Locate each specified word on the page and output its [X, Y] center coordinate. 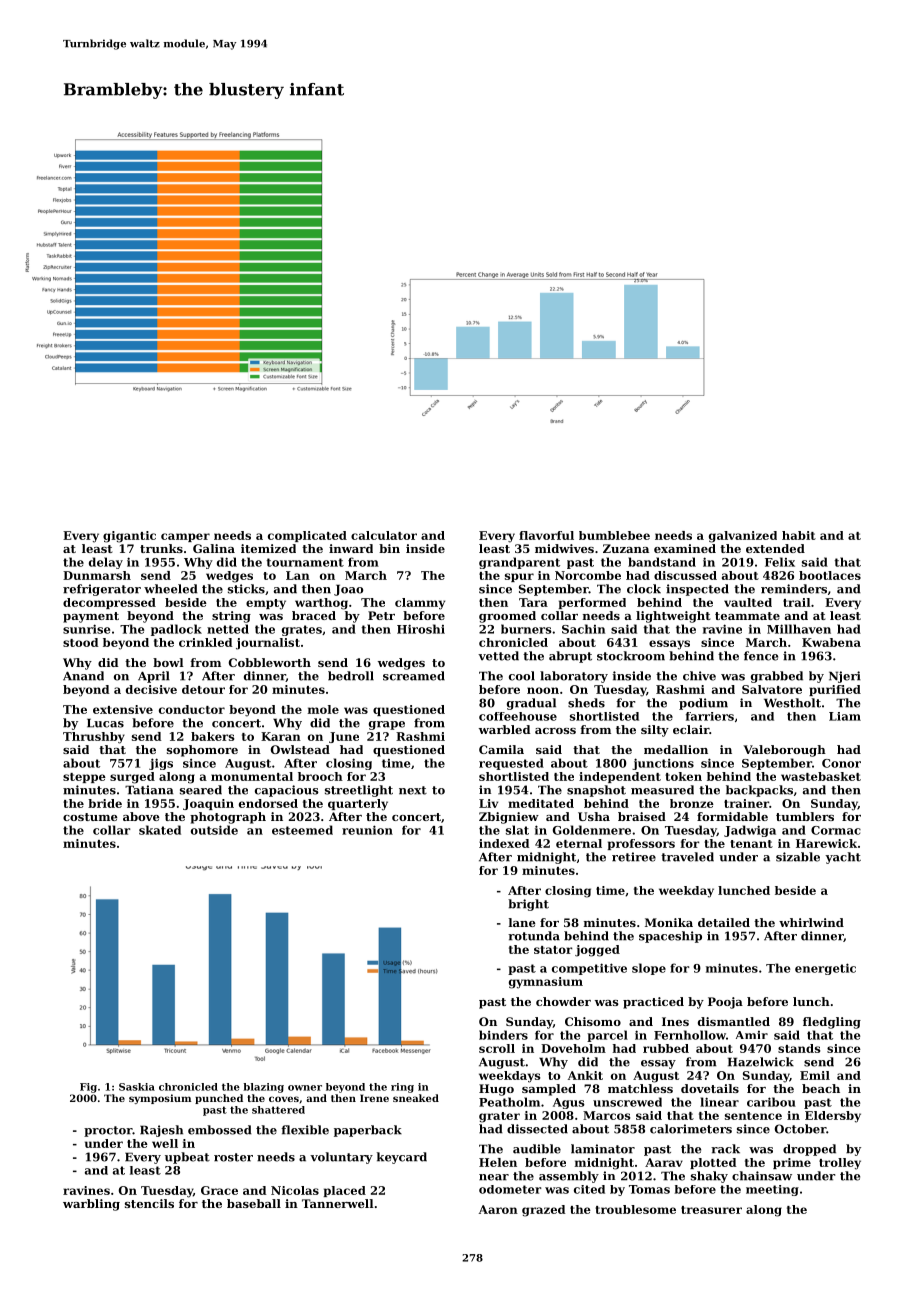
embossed [220, 1130]
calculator [384, 535]
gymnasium [546, 983]
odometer [510, 1189]
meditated [541, 803]
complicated [307, 536]
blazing [263, 1088]
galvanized [743, 537]
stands [799, 1048]
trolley [840, 1164]
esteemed [302, 830]
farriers [710, 716]
